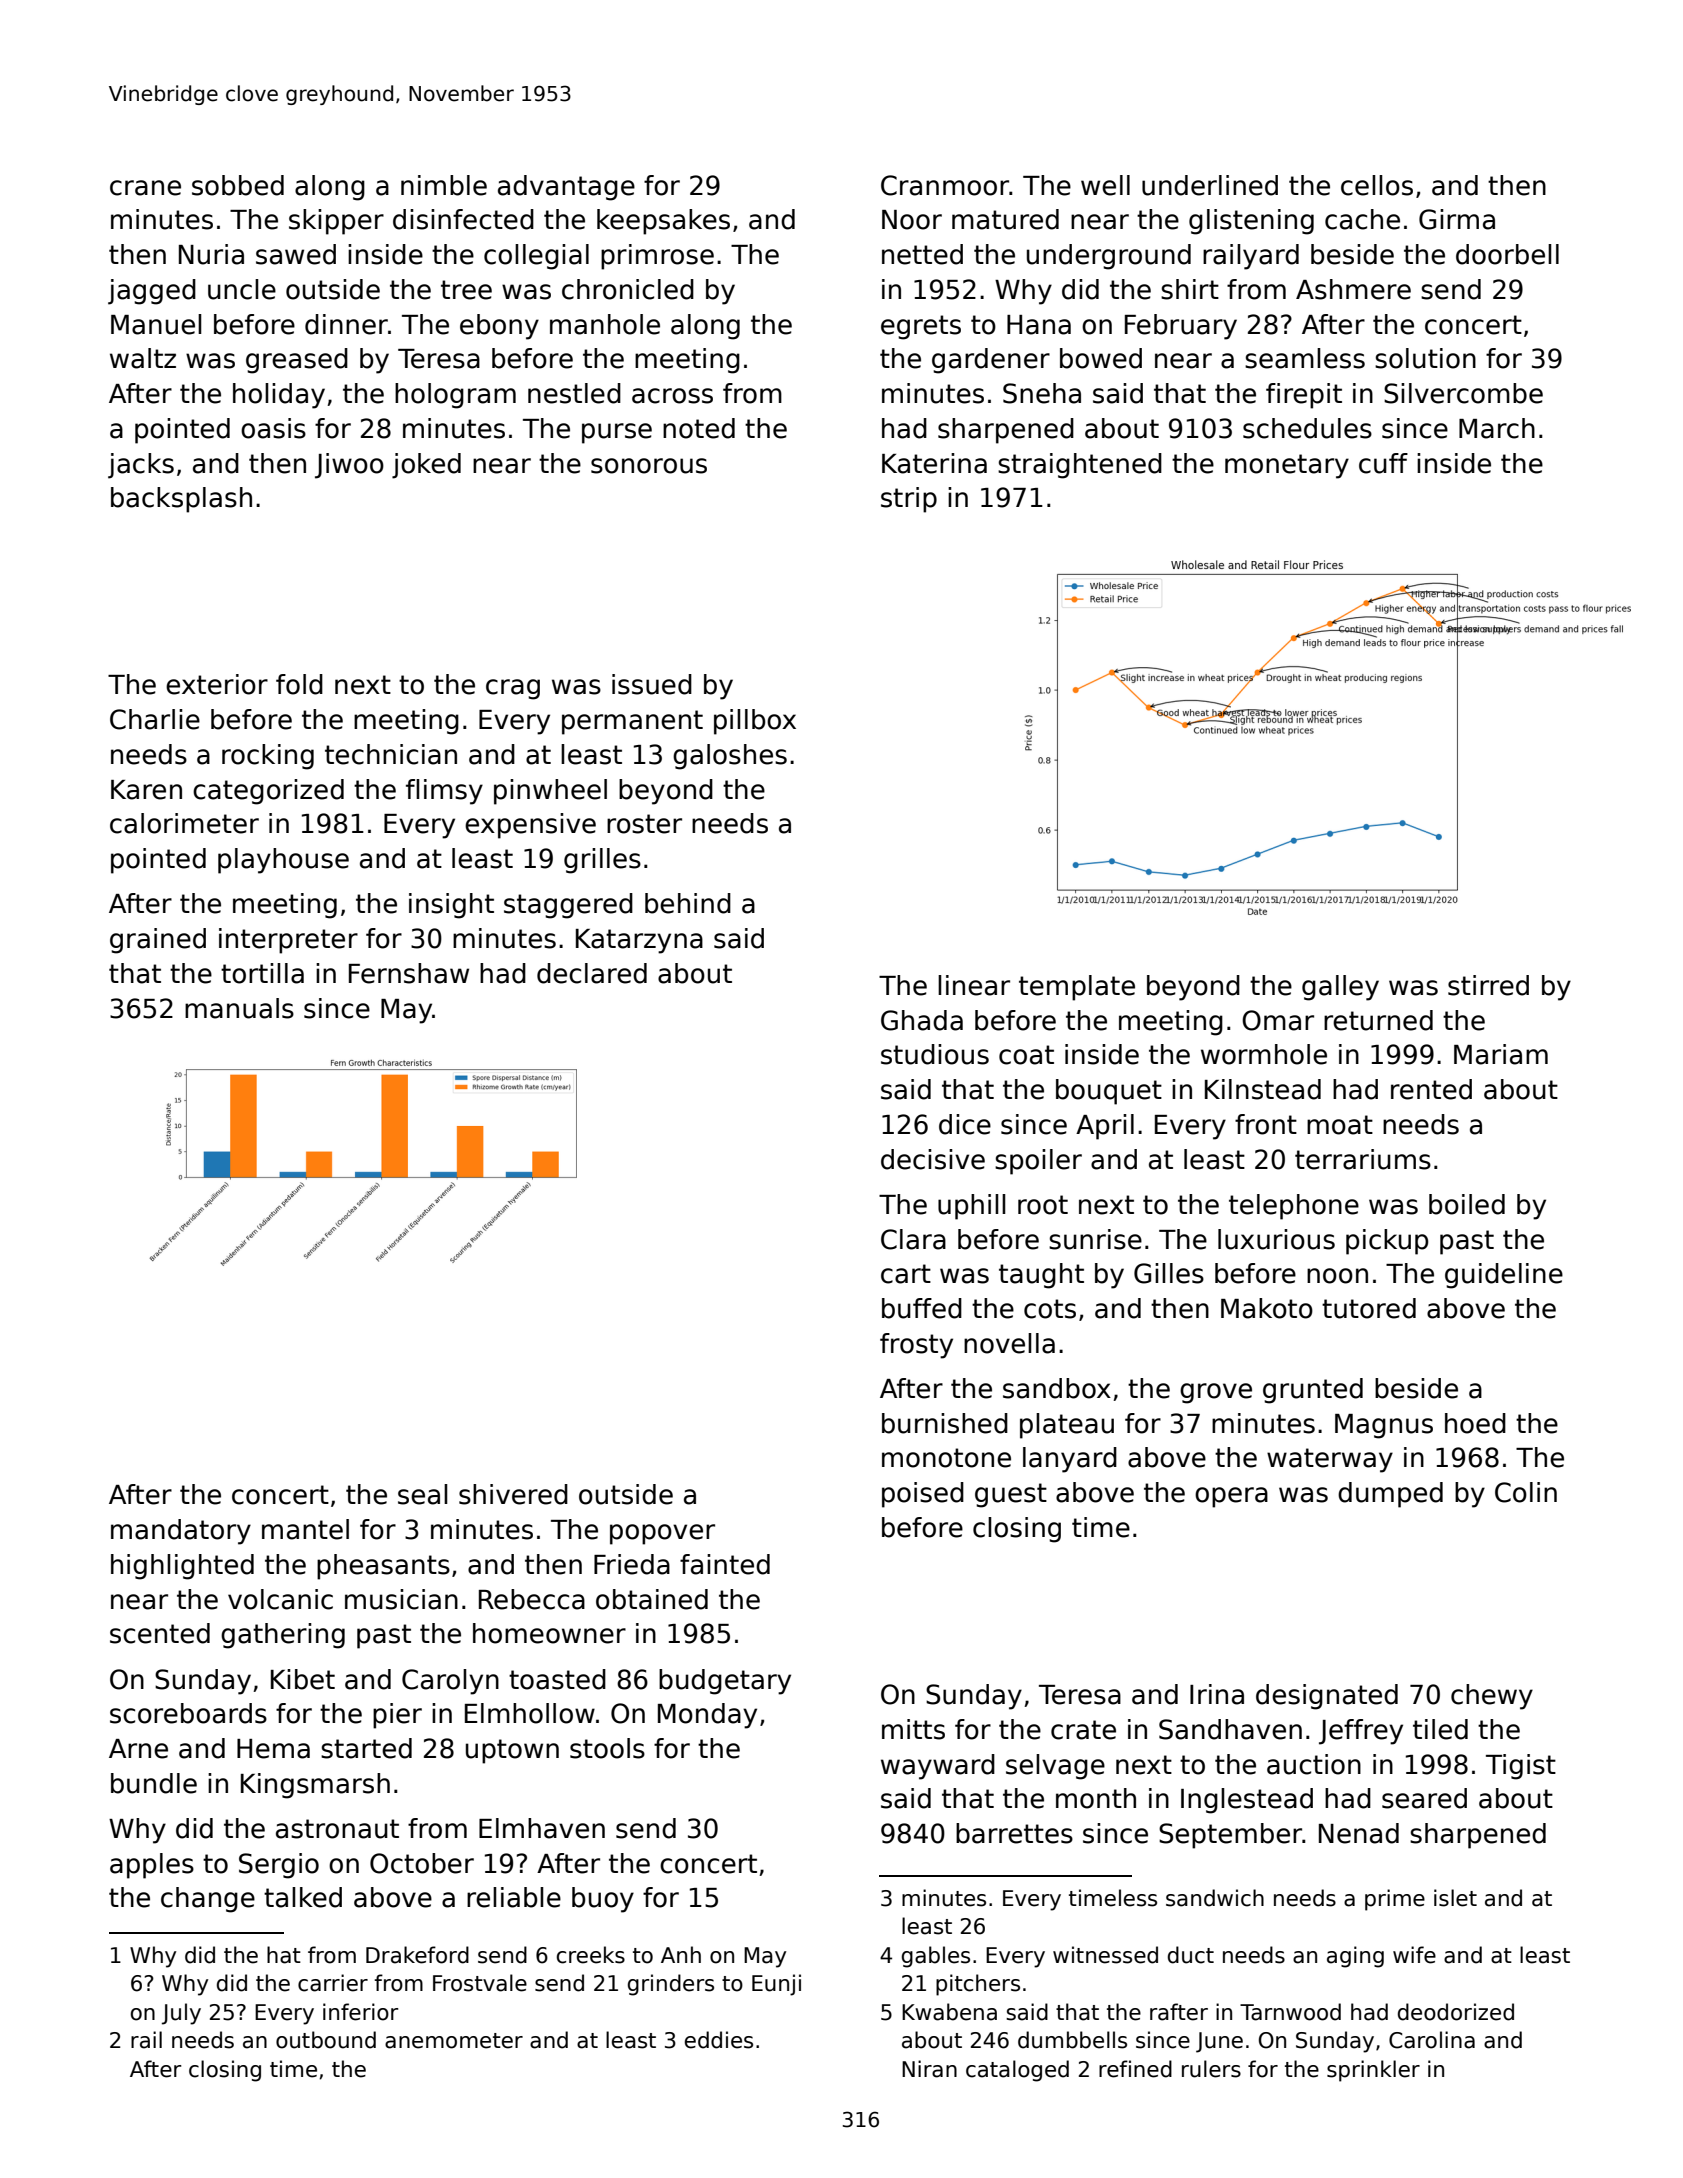  I want to click on hoed, so click(1475, 1423).
